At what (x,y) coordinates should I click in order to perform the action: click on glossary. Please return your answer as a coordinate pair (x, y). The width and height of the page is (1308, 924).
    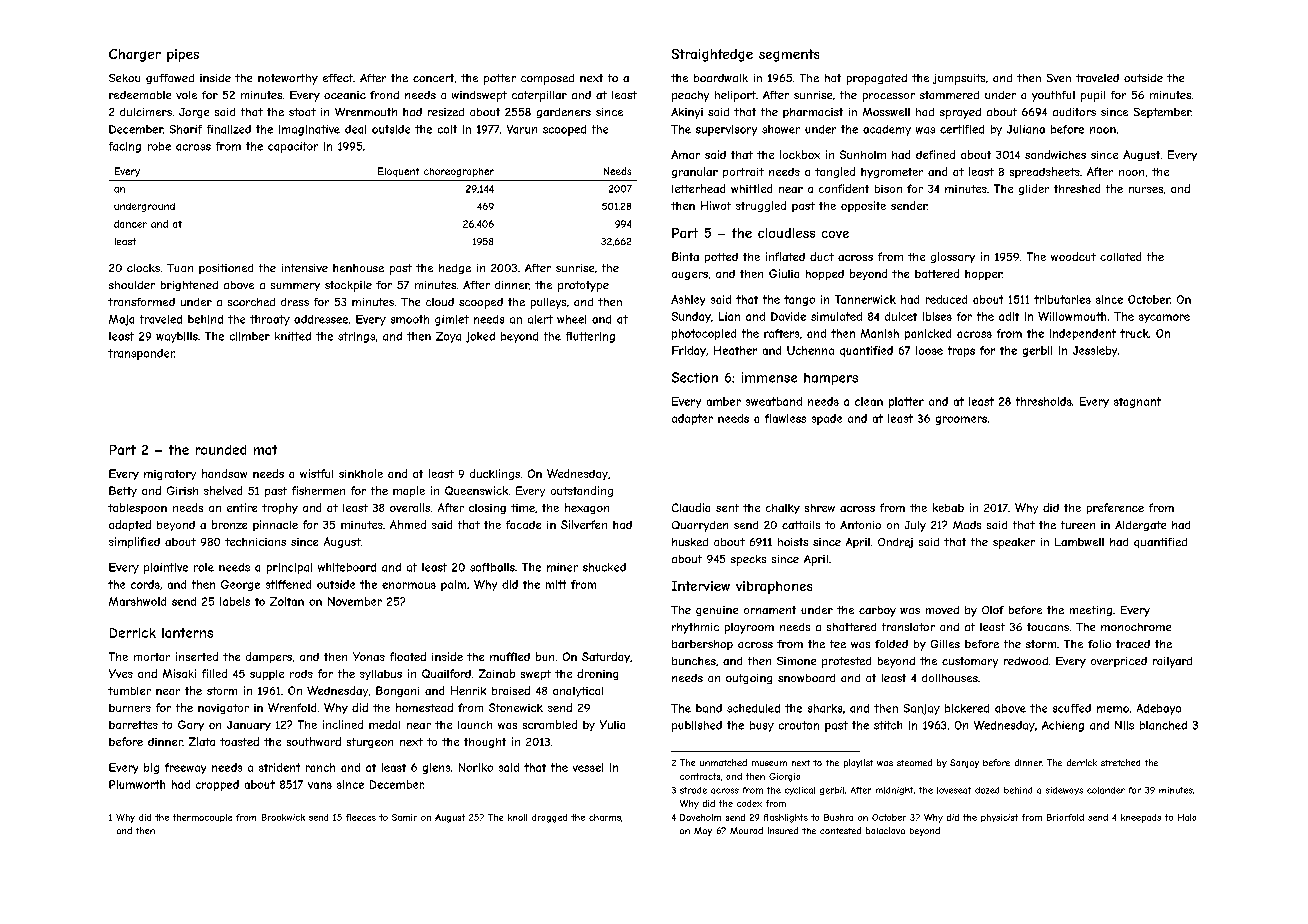
    Looking at the image, I should click on (953, 257).
